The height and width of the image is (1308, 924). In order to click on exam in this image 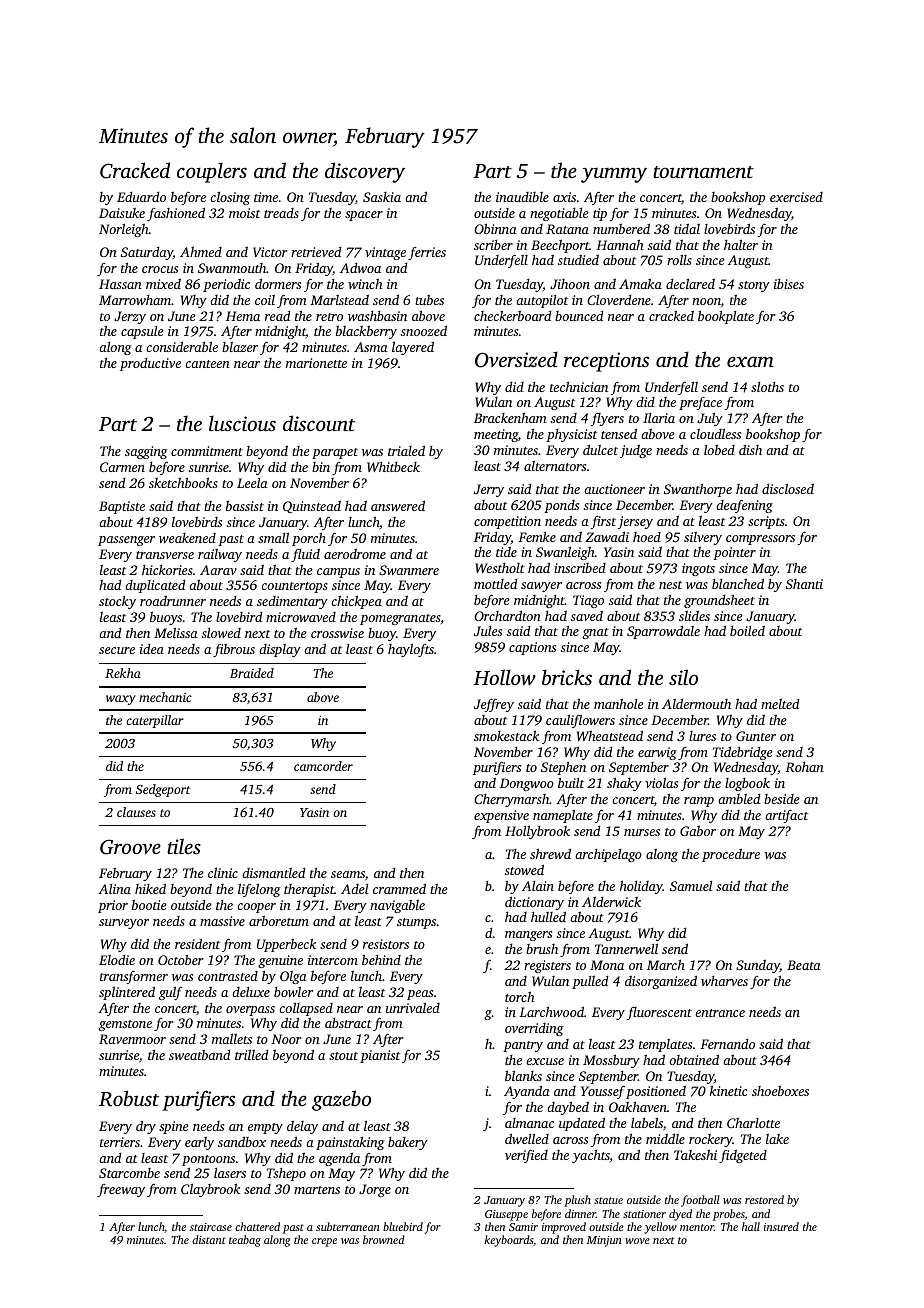, I will do `click(750, 361)`.
